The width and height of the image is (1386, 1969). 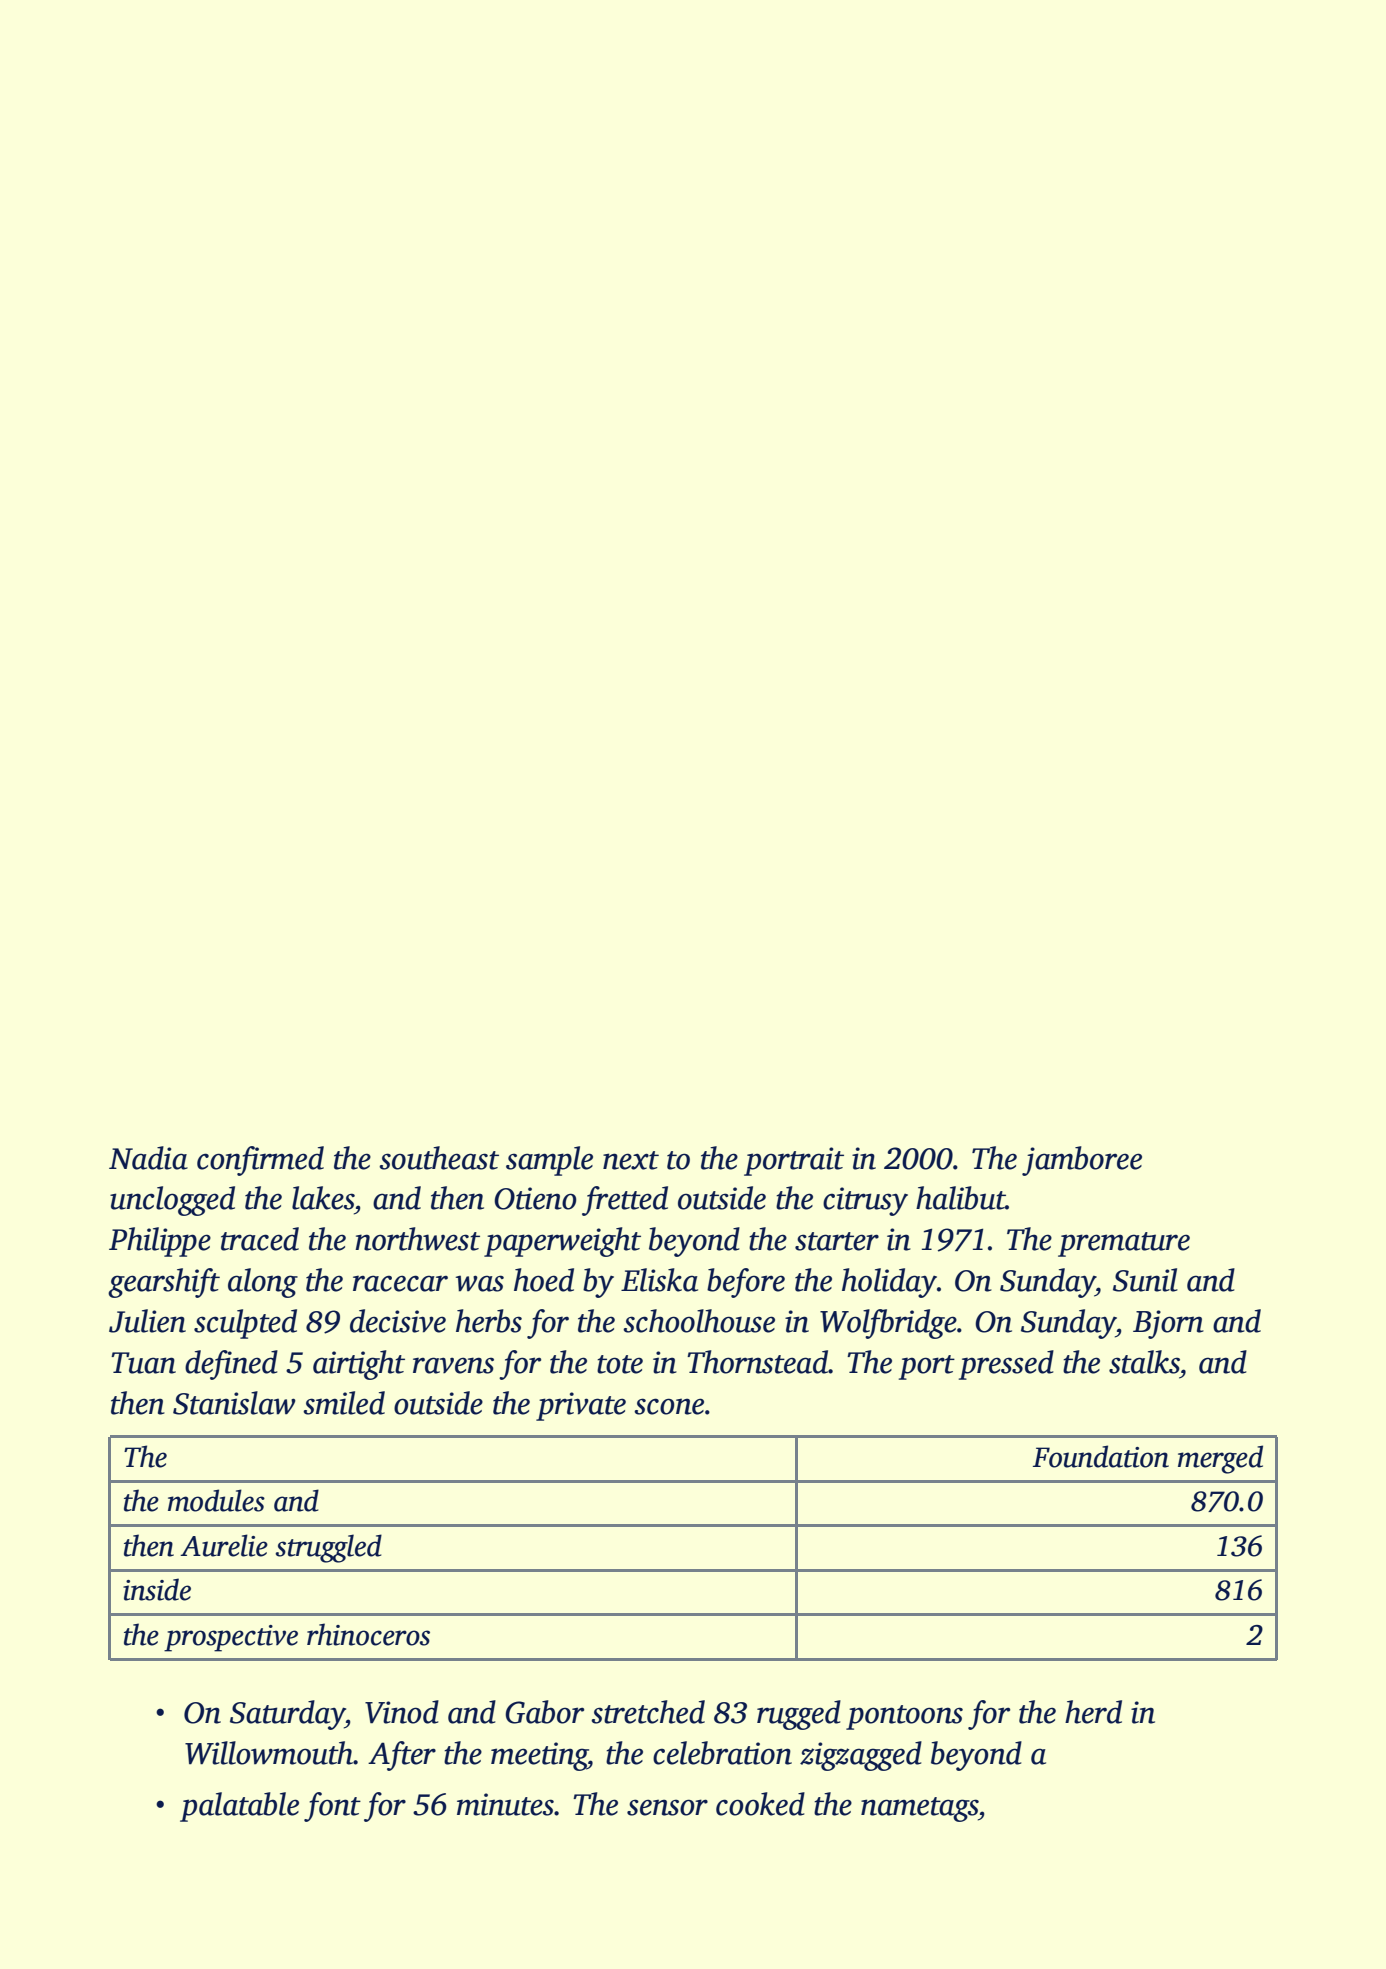 I want to click on herd, so click(x=1093, y=1712).
